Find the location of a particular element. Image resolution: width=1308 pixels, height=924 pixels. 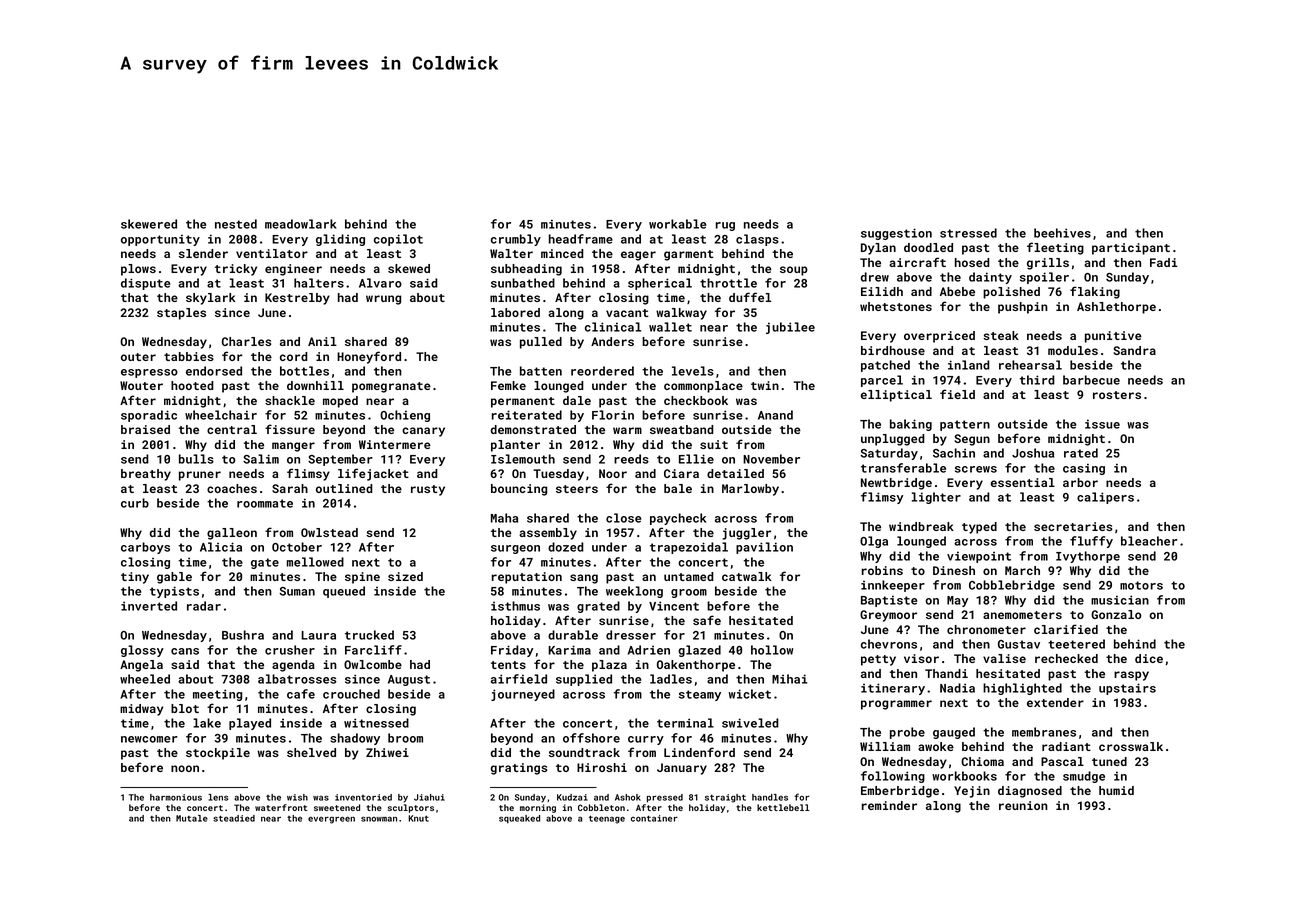

rug is located at coordinates (725, 226).
